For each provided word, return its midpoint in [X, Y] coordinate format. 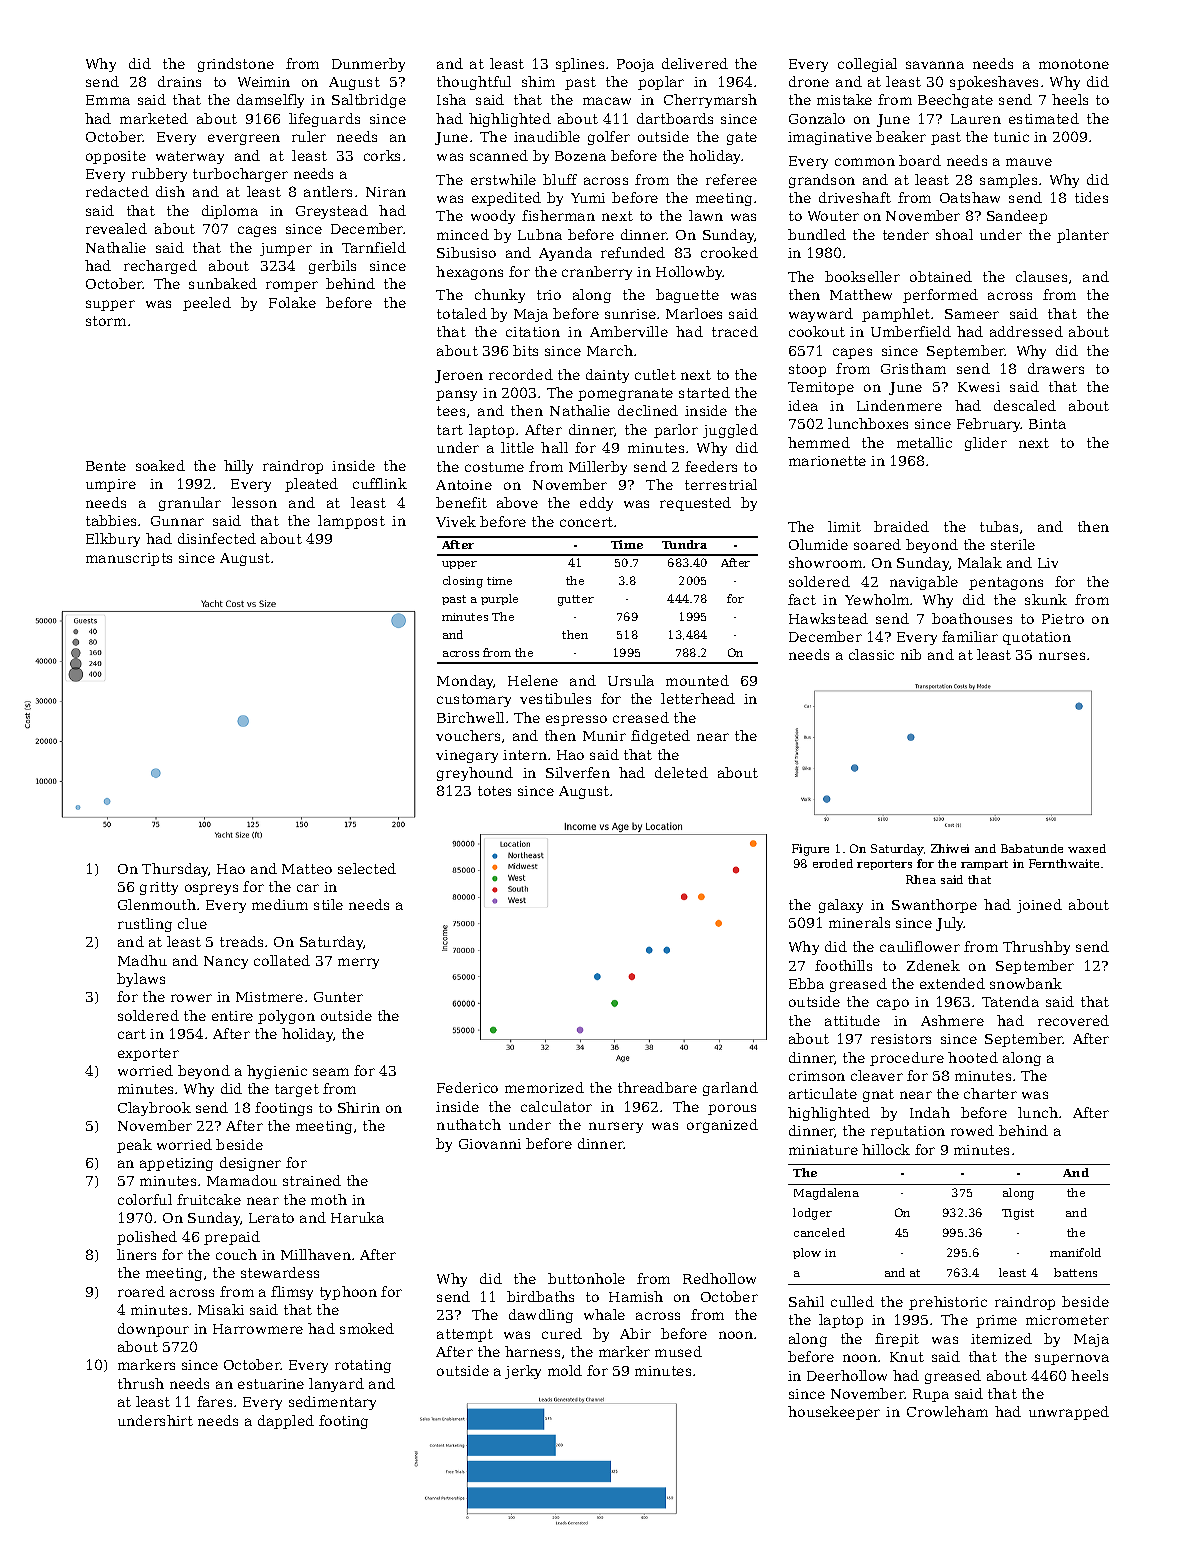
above [517, 502]
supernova [1072, 1359]
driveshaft [855, 197]
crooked [729, 252]
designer [250, 1164]
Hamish [636, 1296]
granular [190, 504]
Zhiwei [950, 848]
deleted [681, 772]
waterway [190, 157]
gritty [159, 888]
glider [986, 444]
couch [236, 1254]
